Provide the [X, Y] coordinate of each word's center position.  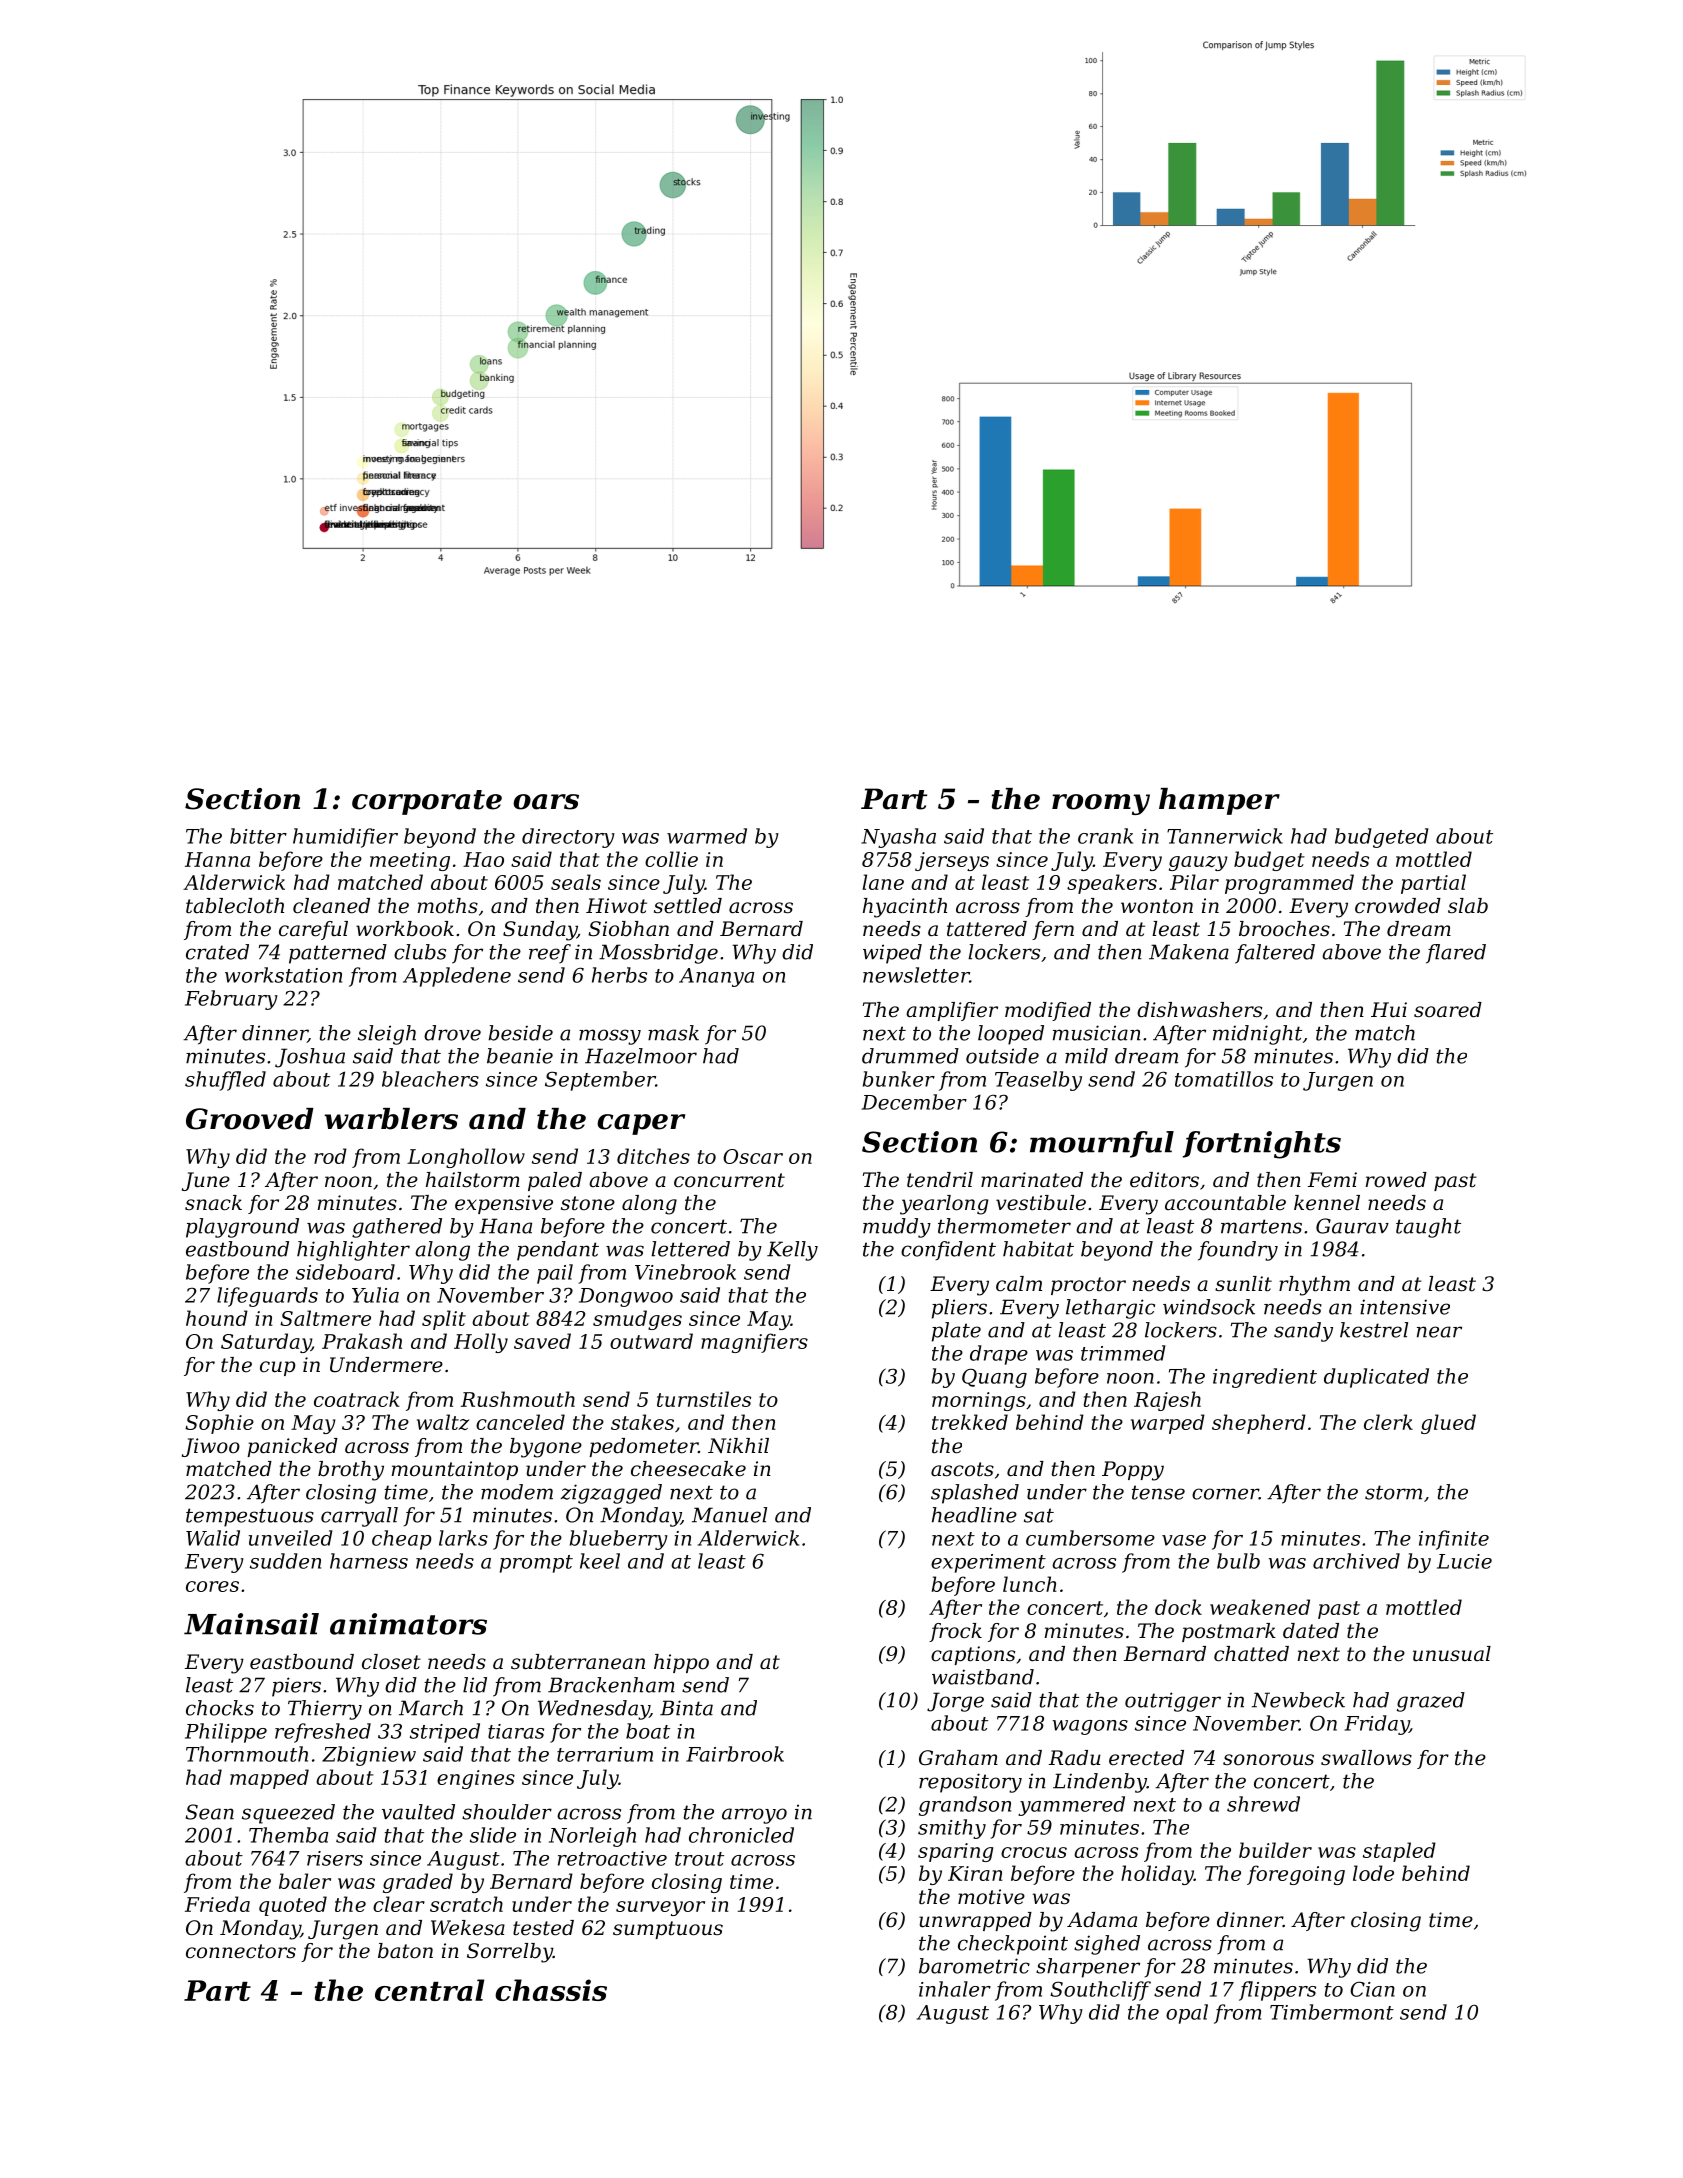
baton [405, 1951]
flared [1456, 954]
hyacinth [905, 908]
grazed [1431, 1702]
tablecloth [235, 906]
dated [1311, 1631]
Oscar [753, 1156]
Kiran [975, 1873]
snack [213, 1203]
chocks [220, 1708]
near [1439, 1332]
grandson [965, 1806]
